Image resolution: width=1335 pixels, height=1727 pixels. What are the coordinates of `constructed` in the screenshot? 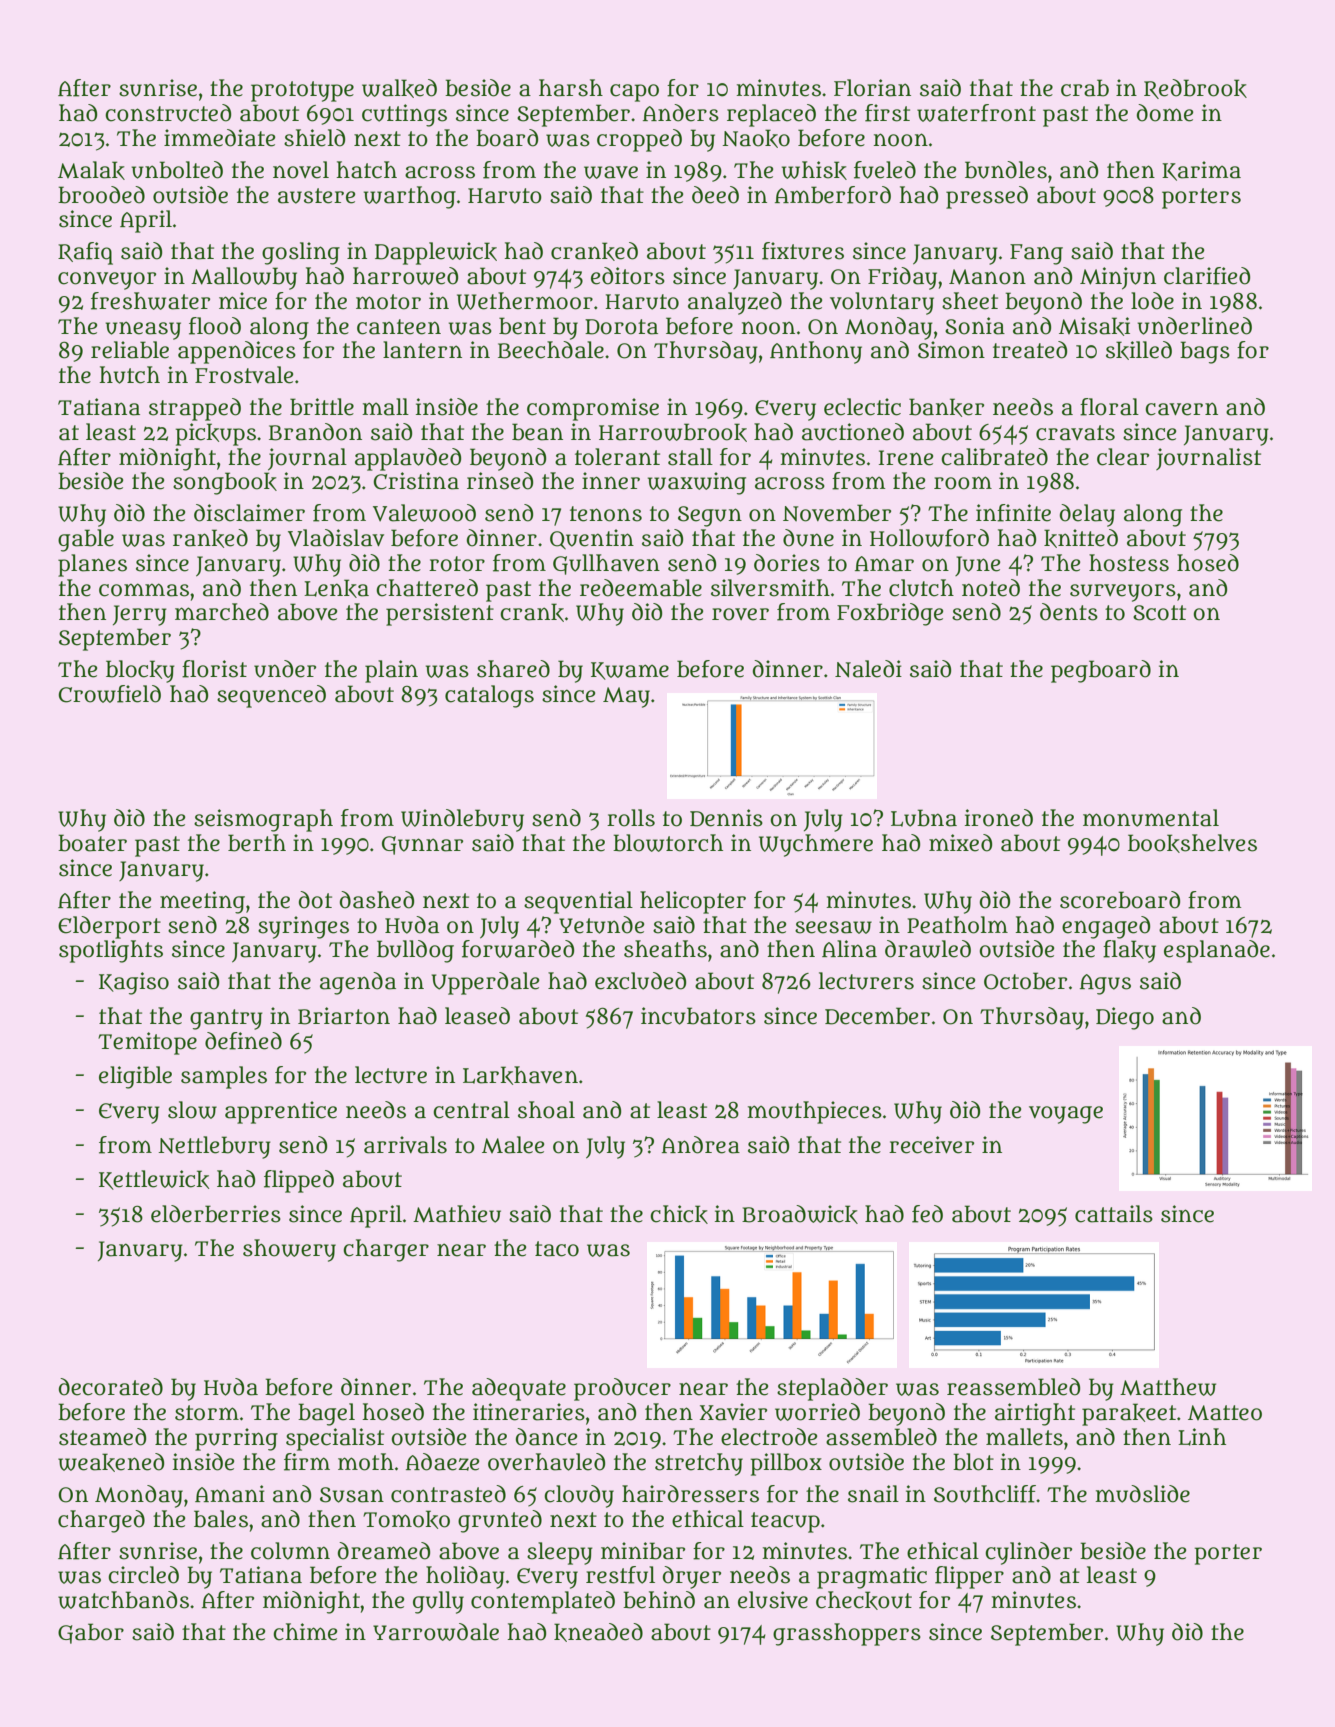 It's located at (168, 113).
